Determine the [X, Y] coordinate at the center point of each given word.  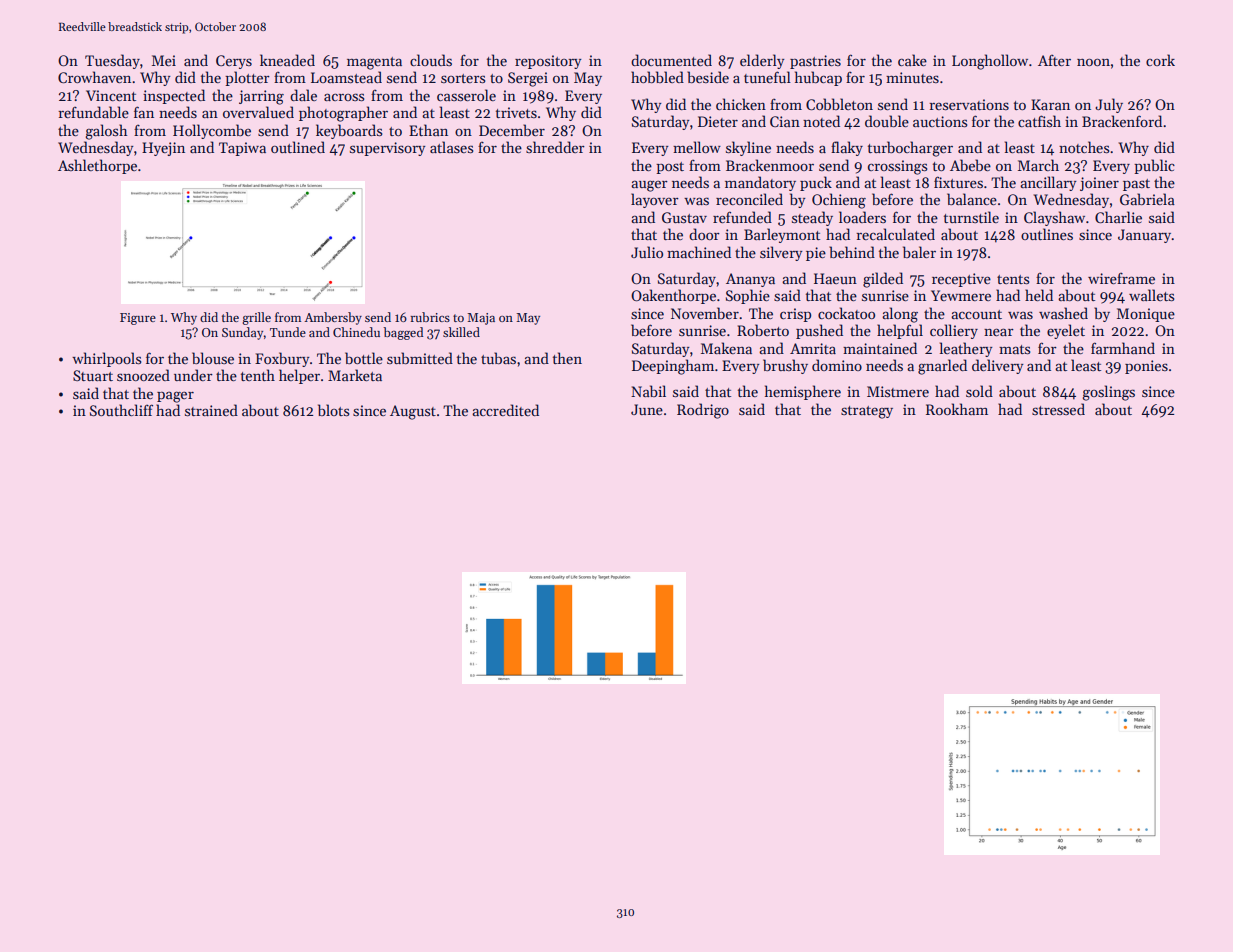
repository [548, 62]
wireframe [1121, 278]
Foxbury [282, 359]
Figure [138, 319]
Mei [164, 60]
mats [1015, 349]
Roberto [763, 330]
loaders [862, 217]
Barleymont [782, 235]
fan [144, 112]
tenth [258, 375]
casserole [466, 95]
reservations [969, 104]
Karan [1050, 104]
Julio [647, 252]
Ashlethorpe [97, 166]
